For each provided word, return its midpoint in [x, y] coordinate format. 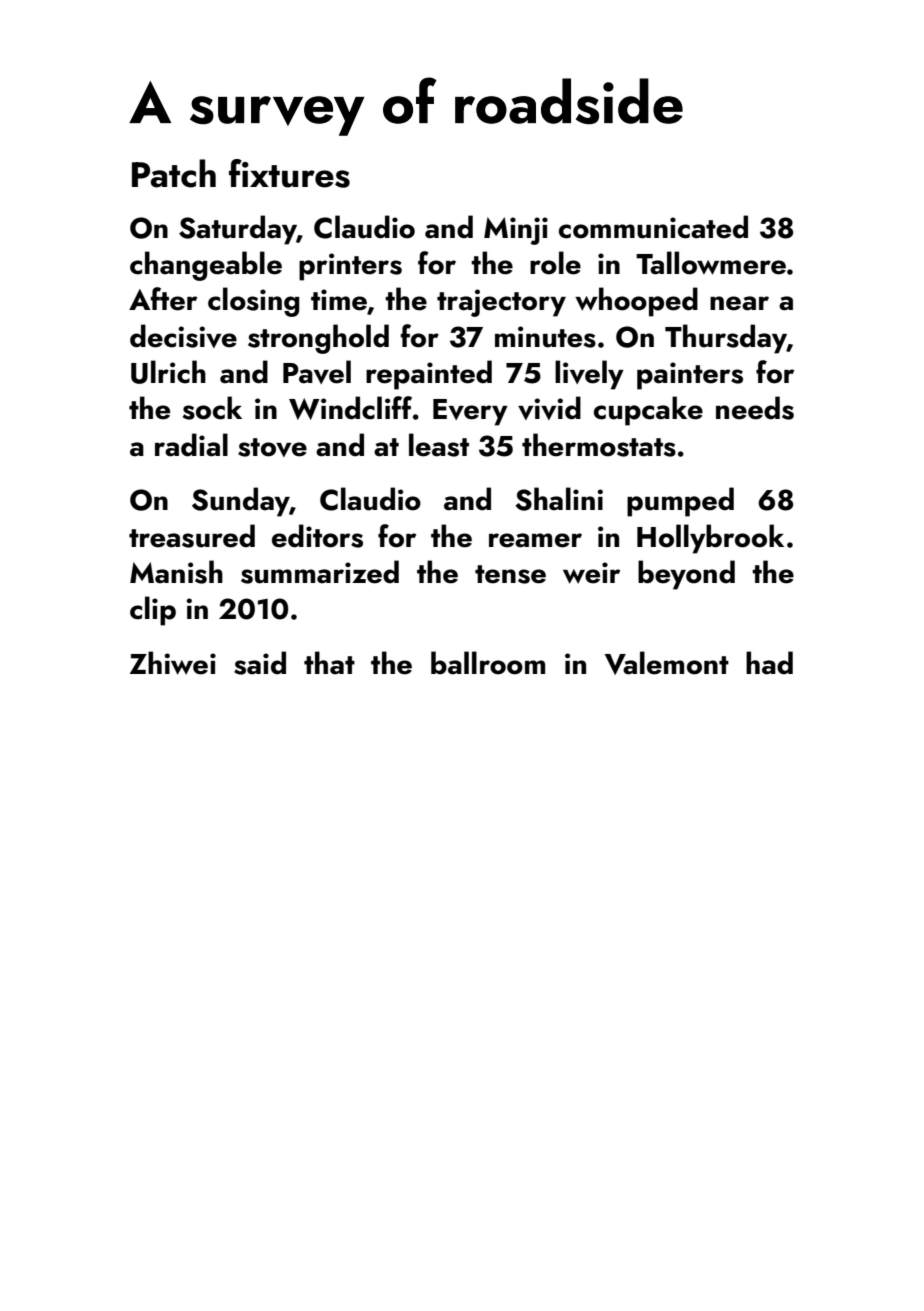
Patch [174, 173]
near [739, 303]
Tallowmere [711, 263]
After [163, 299]
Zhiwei [173, 663]
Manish [176, 572]
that [329, 663]
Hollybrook [710, 539]
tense [510, 574]
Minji [516, 231]
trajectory [501, 303]
